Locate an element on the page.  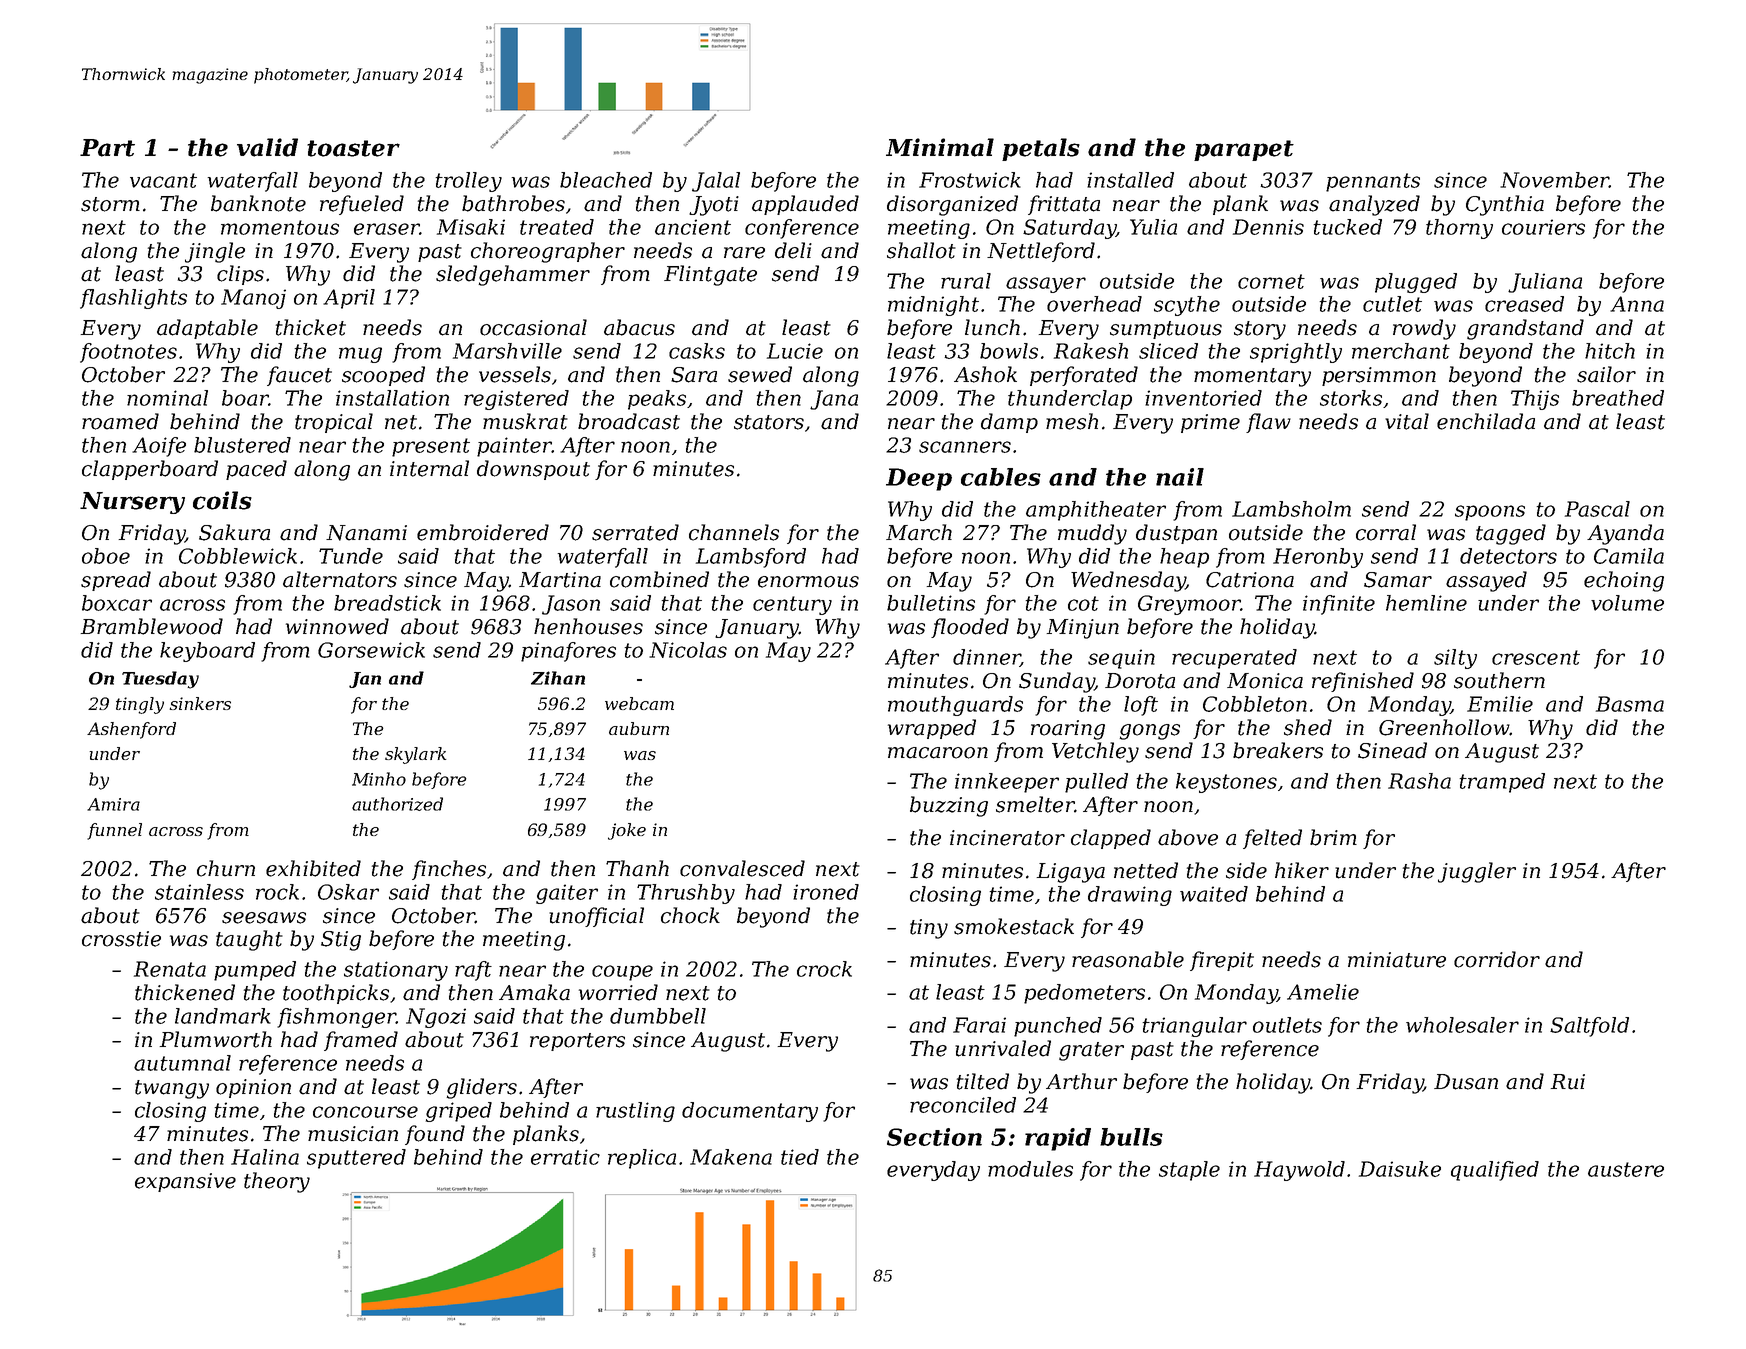
Emilie is located at coordinates (1500, 704).
